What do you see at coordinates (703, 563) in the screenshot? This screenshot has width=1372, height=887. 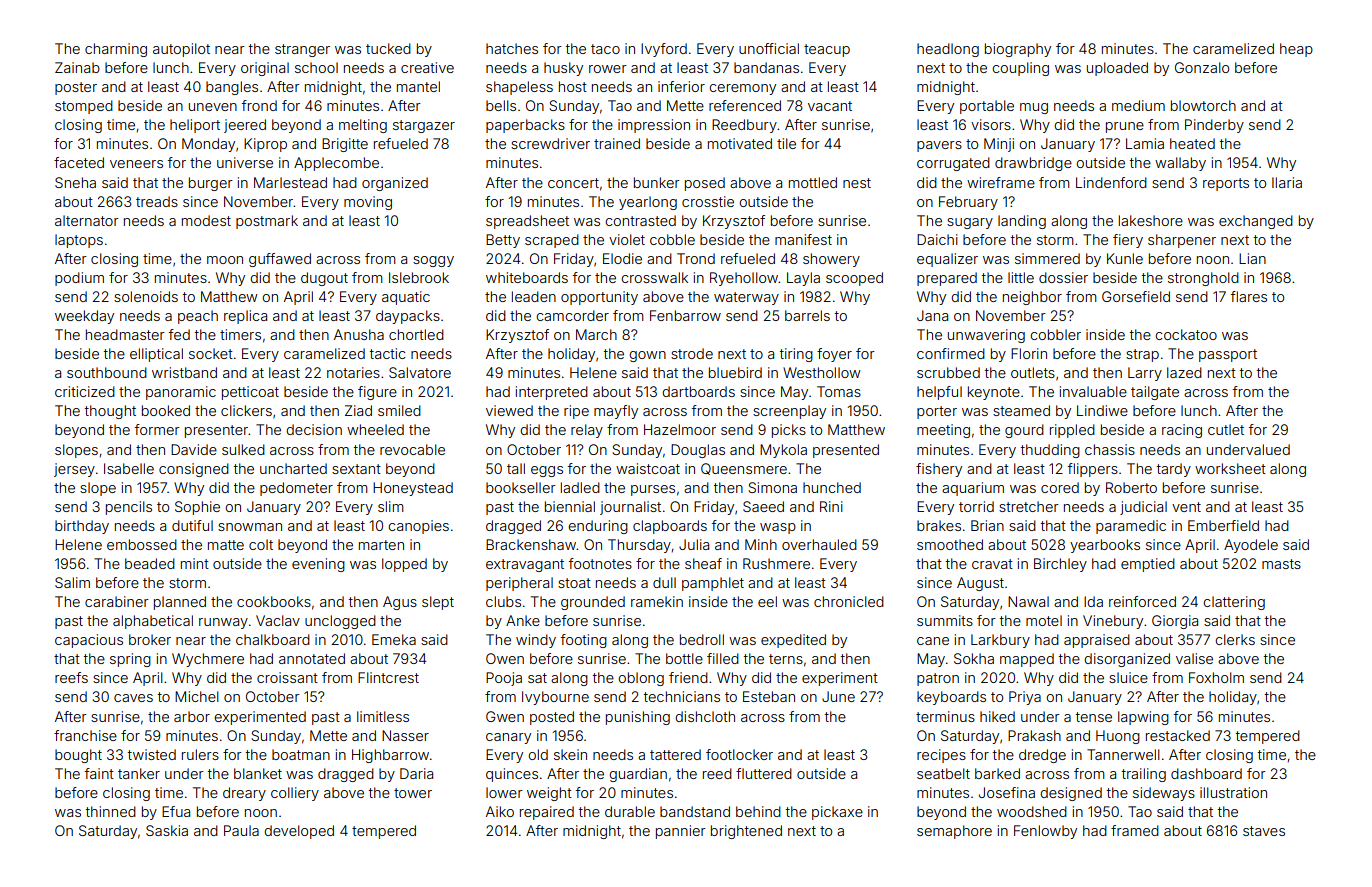 I see `sheaf` at bounding box center [703, 563].
